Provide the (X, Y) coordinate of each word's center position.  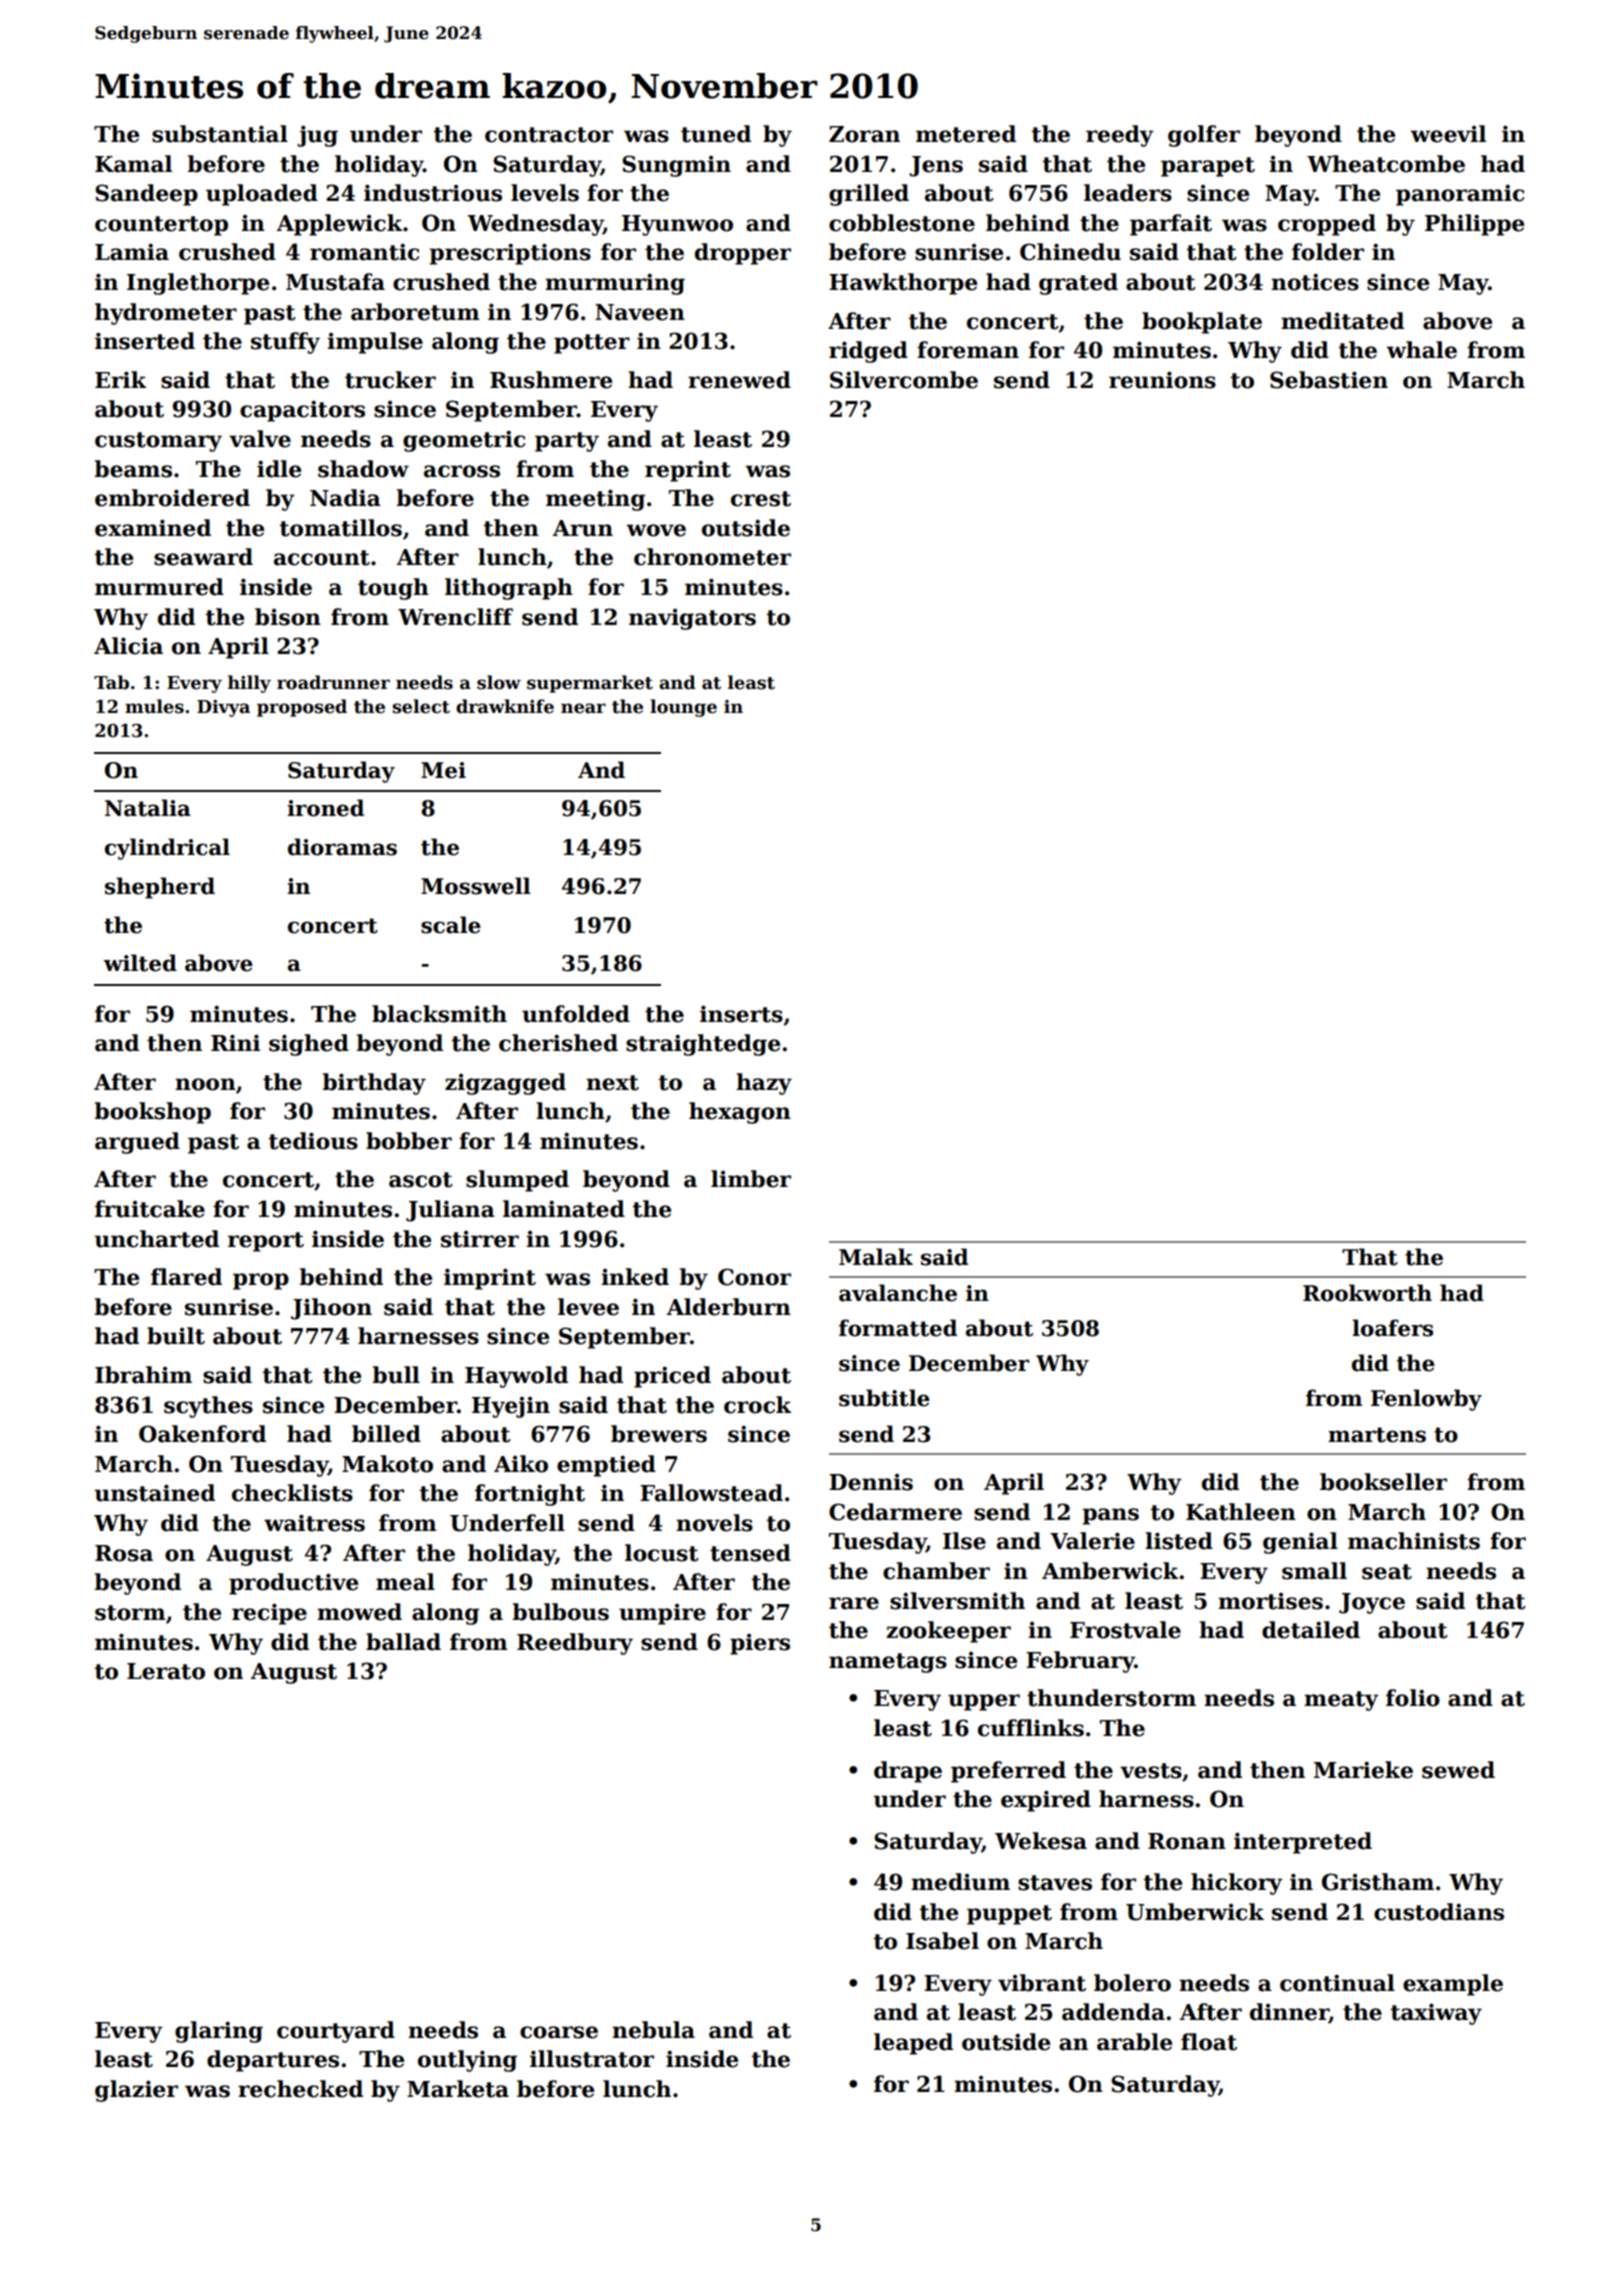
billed (386, 1434)
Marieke (1363, 1770)
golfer (1204, 136)
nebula (653, 2030)
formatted (898, 1328)
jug (317, 136)
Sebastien (1329, 380)
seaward (203, 557)
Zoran (864, 134)
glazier (136, 2091)
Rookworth (1367, 1293)
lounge (683, 708)
